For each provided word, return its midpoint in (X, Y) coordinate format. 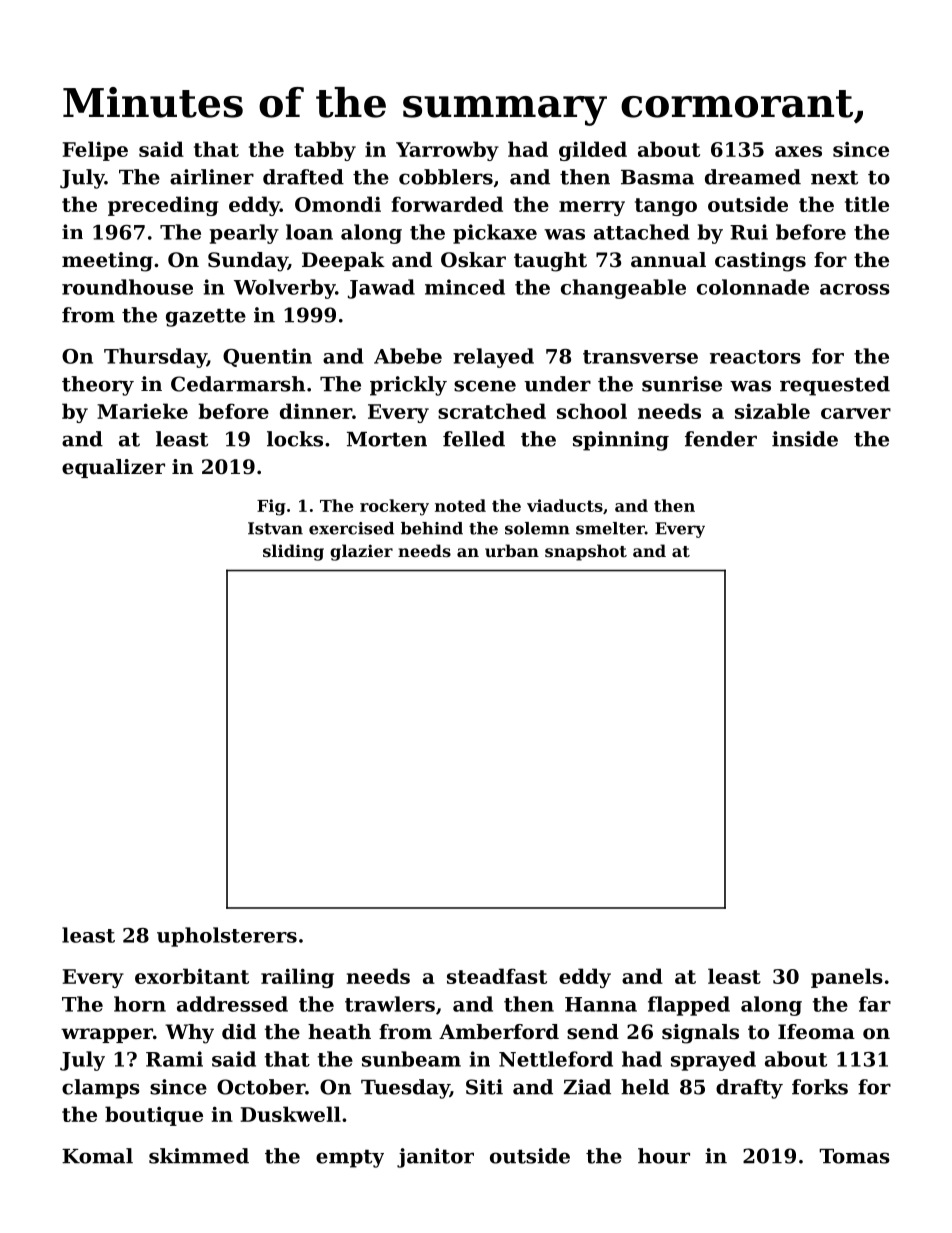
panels (847, 978)
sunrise (682, 384)
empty (350, 1158)
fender (721, 439)
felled (474, 439)
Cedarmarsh (238, 384)
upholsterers (227, 937)
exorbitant (192, 976)
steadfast (497, 976)
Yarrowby (447, 151)
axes (798, 151)
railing (297, 978)
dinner (316, 411)
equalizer (113, 468)
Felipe (95, 151)
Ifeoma (816, 1032)
